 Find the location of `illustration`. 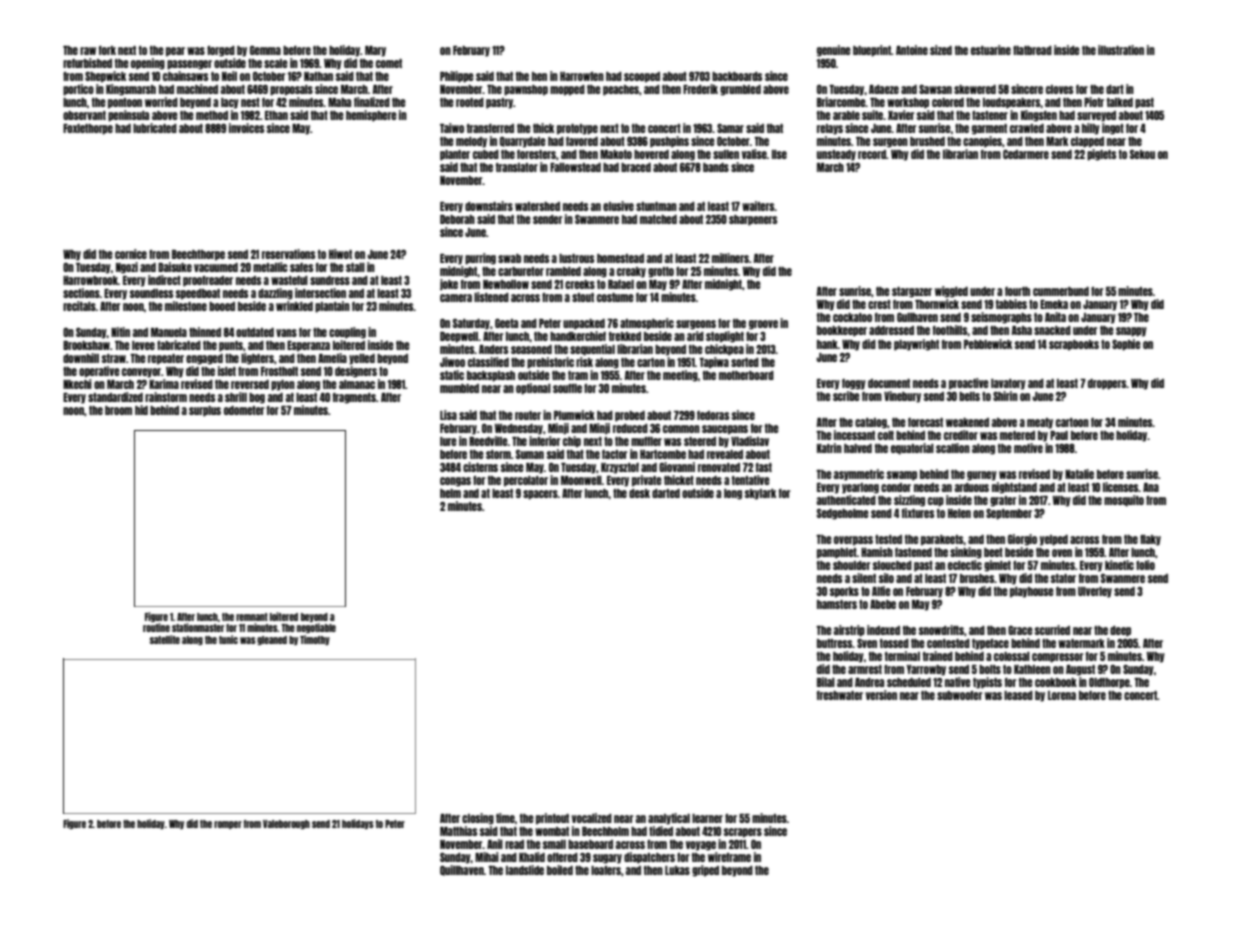

illustration is located at coordinates (1121, 50).
